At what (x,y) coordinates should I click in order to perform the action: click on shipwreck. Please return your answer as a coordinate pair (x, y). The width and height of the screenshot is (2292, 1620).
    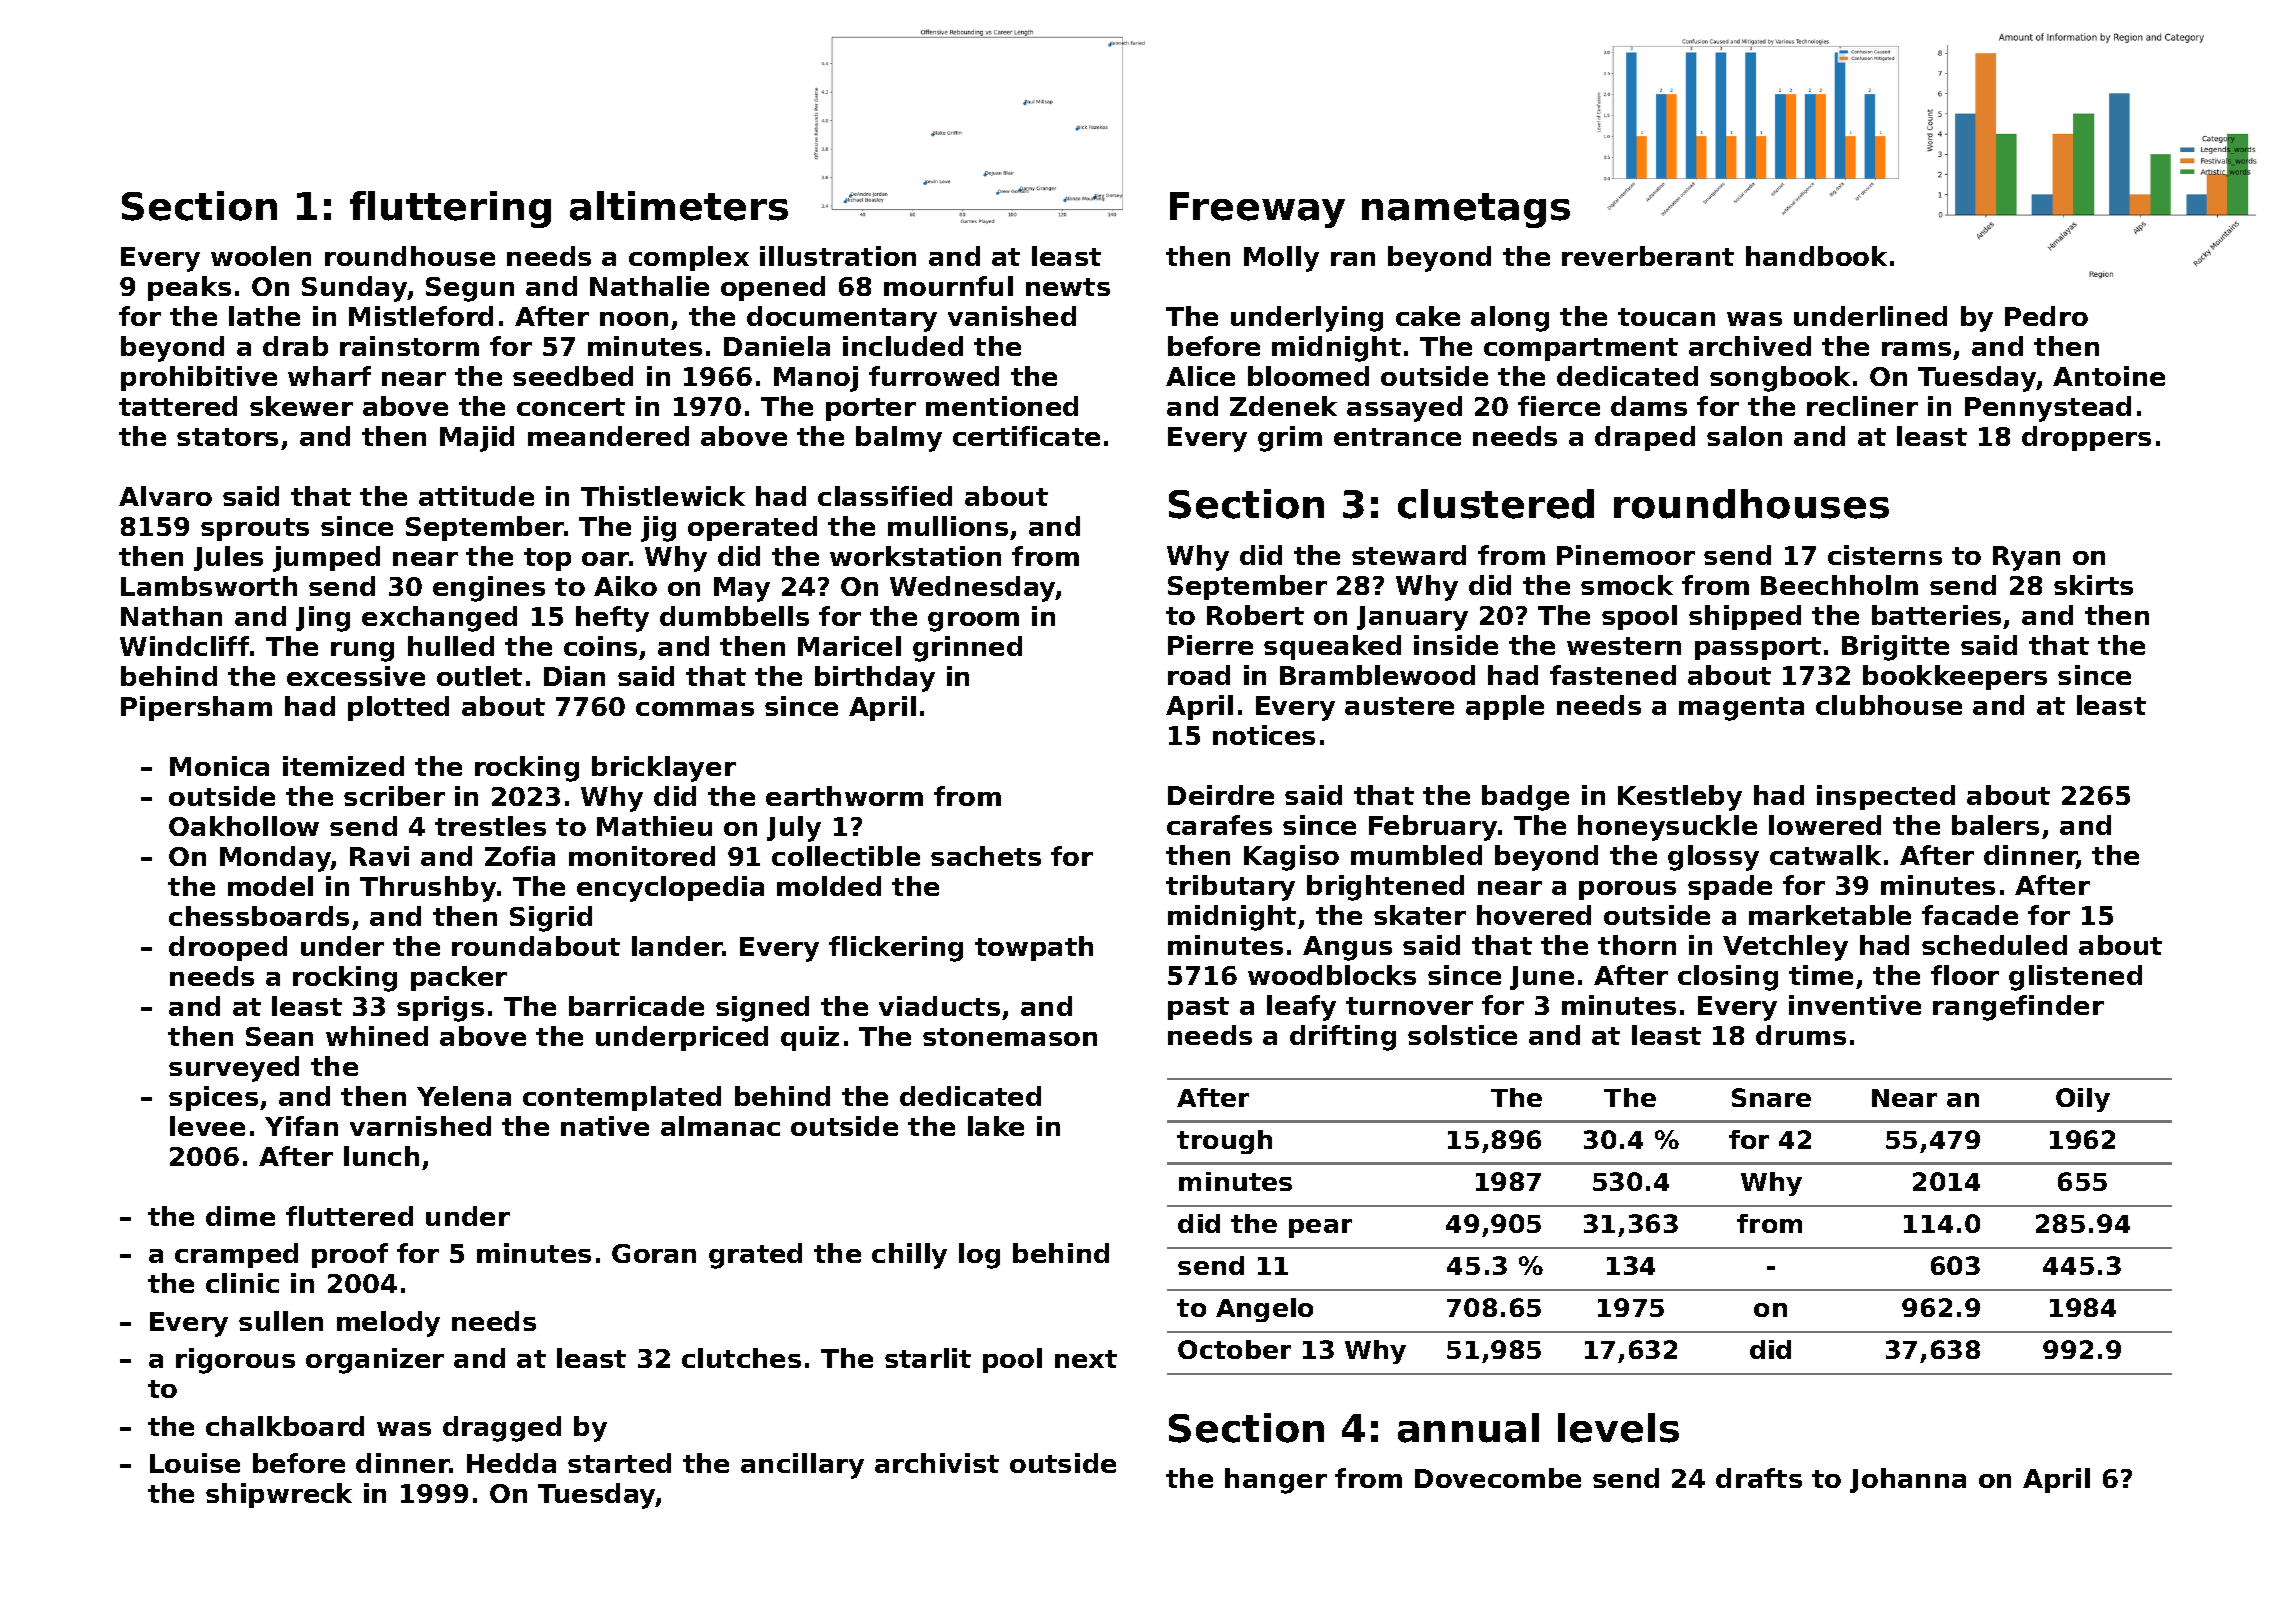
    Looking at the image, I should click on (279, 1495).
